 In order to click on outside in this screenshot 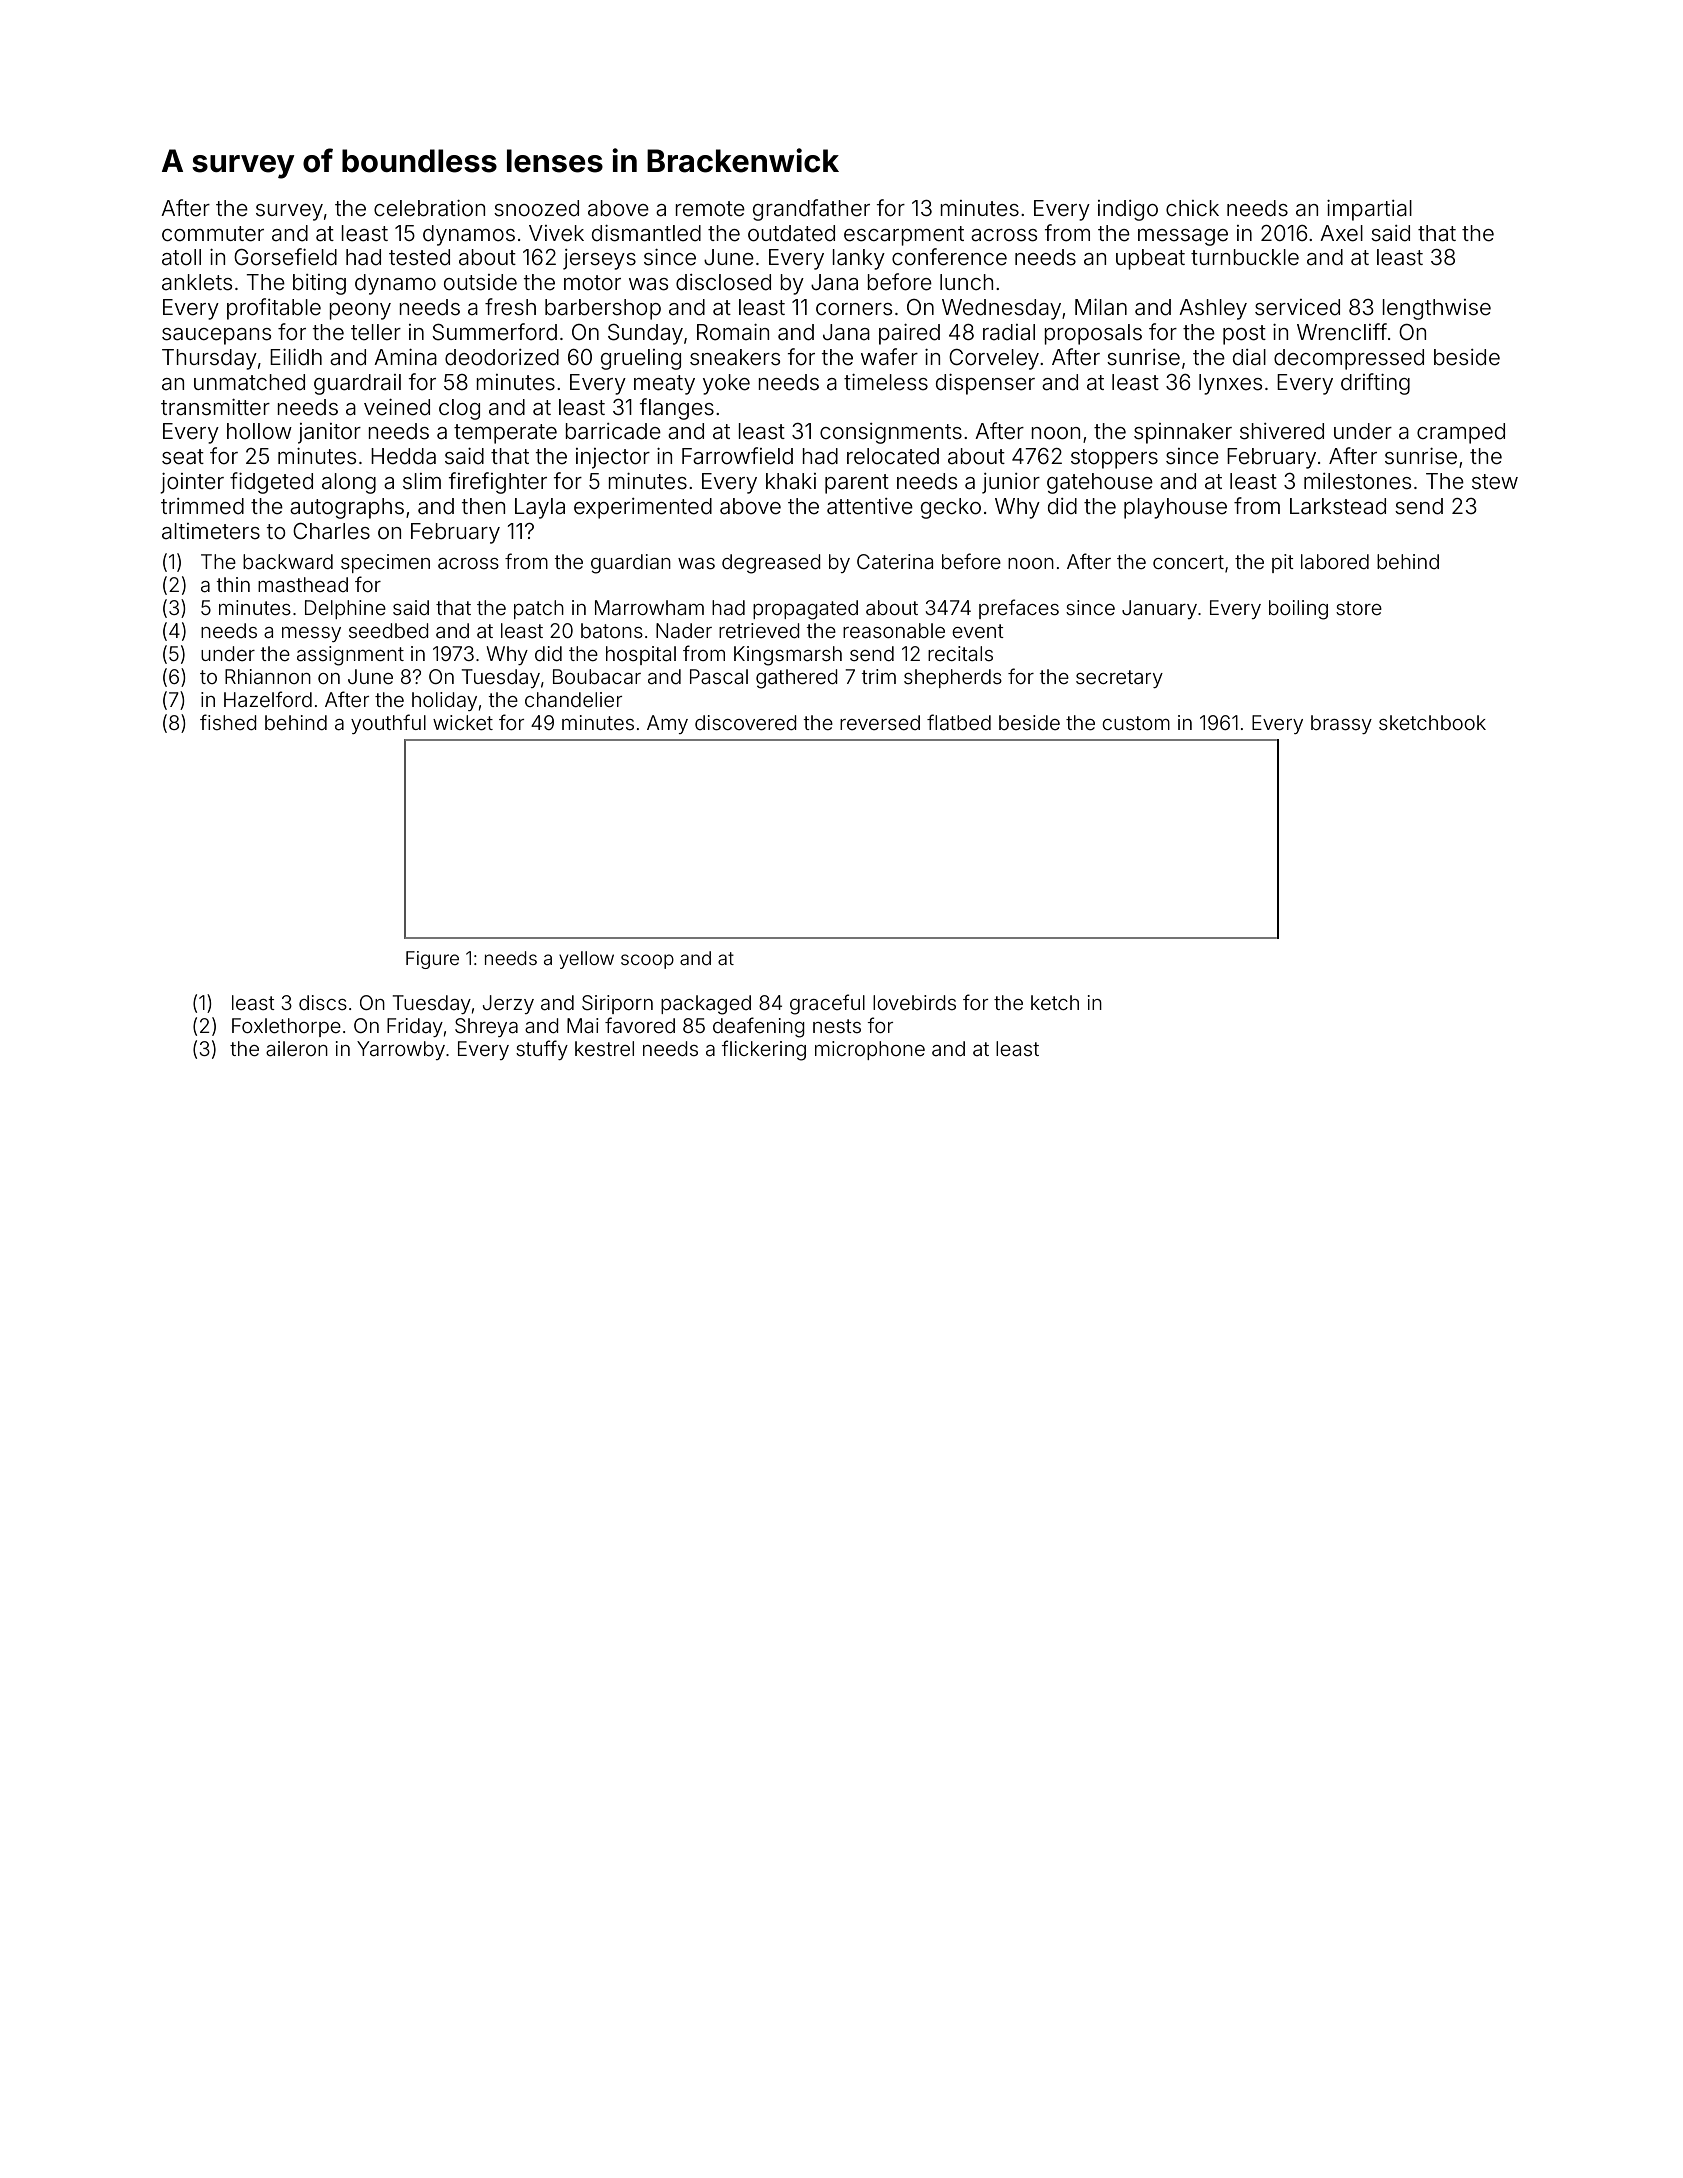, I will do `click(480, 282)`.
